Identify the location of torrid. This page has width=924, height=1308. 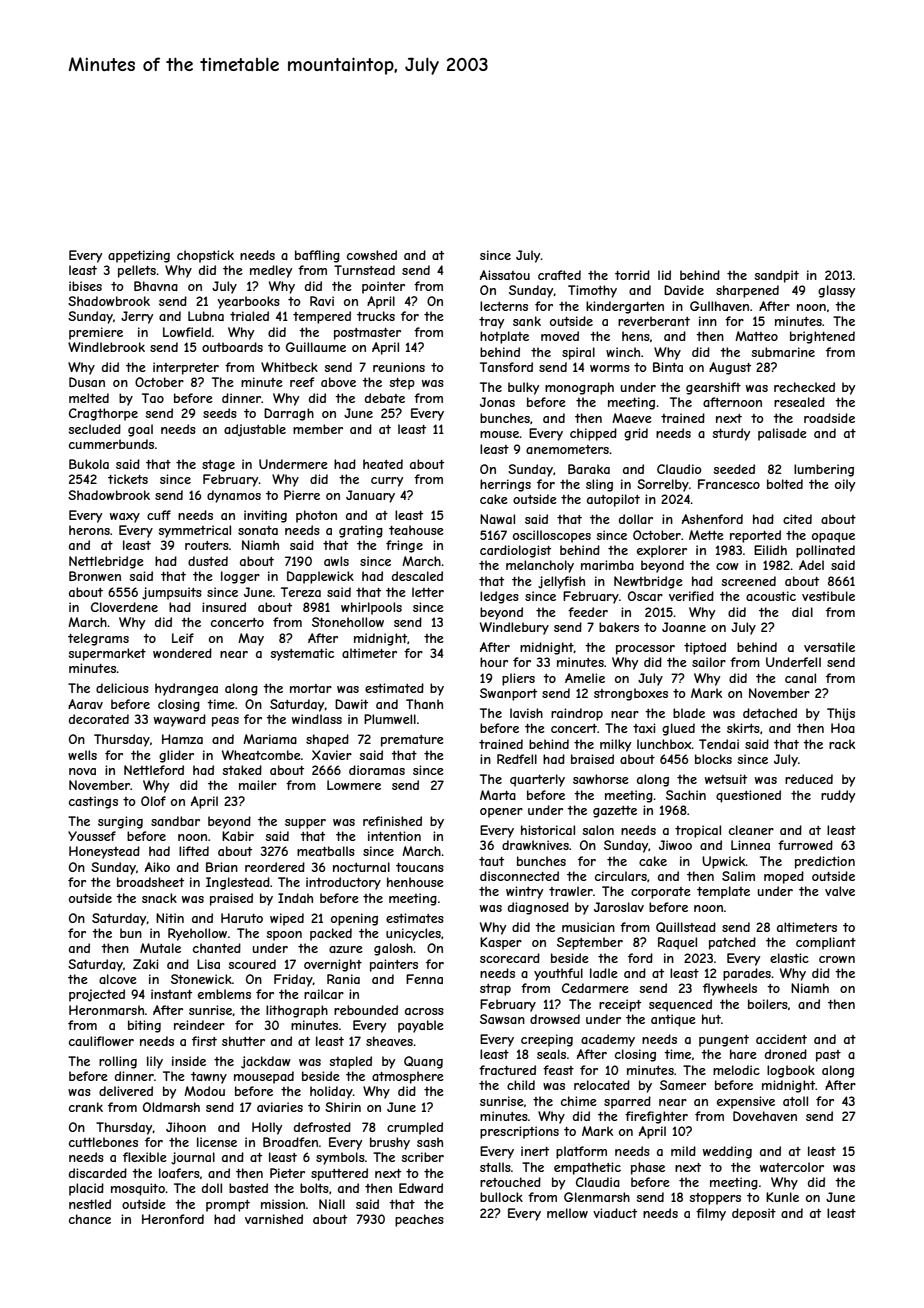
(632, 275).
